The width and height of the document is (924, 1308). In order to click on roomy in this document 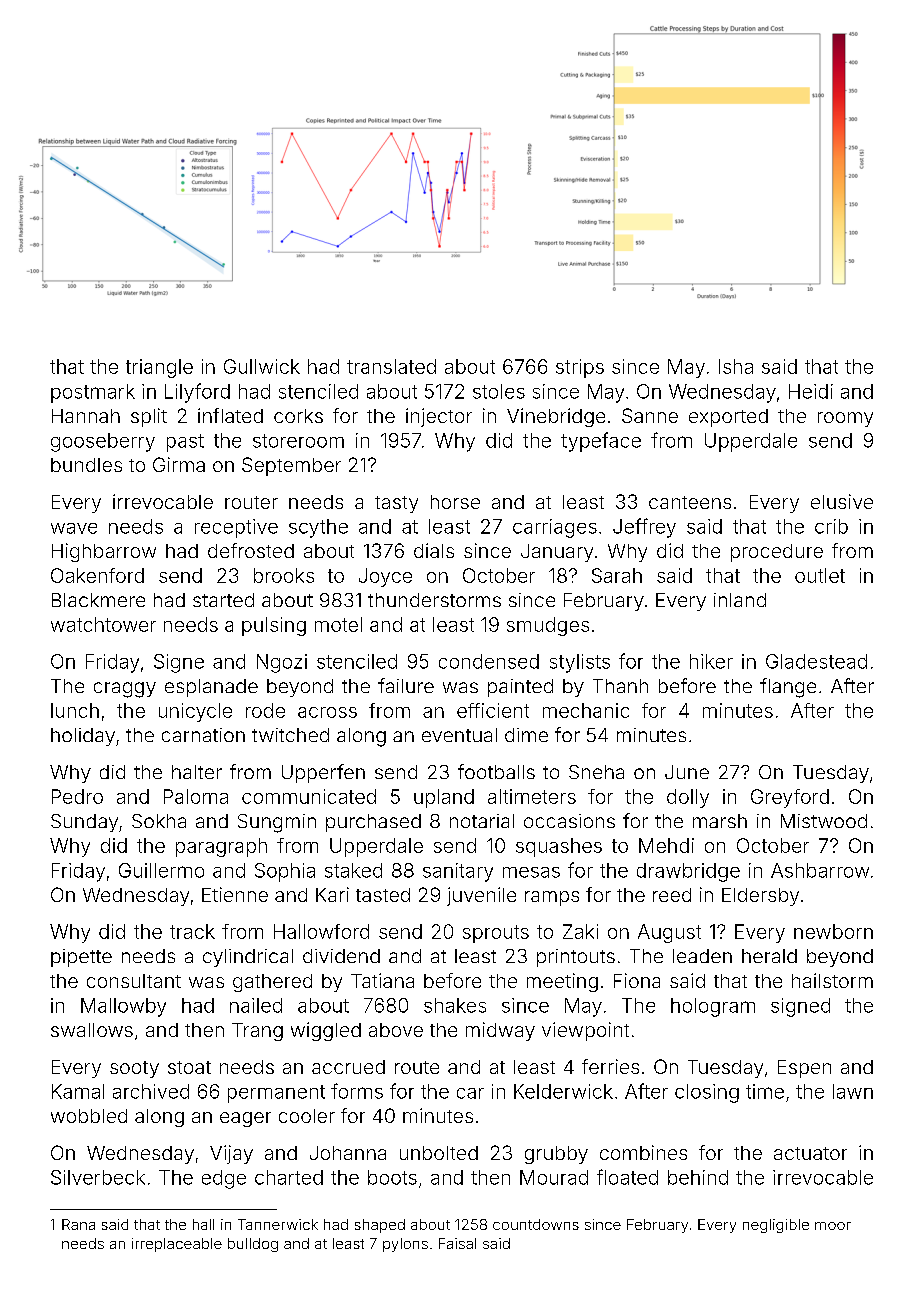, I will do `click(845, 419)`.
